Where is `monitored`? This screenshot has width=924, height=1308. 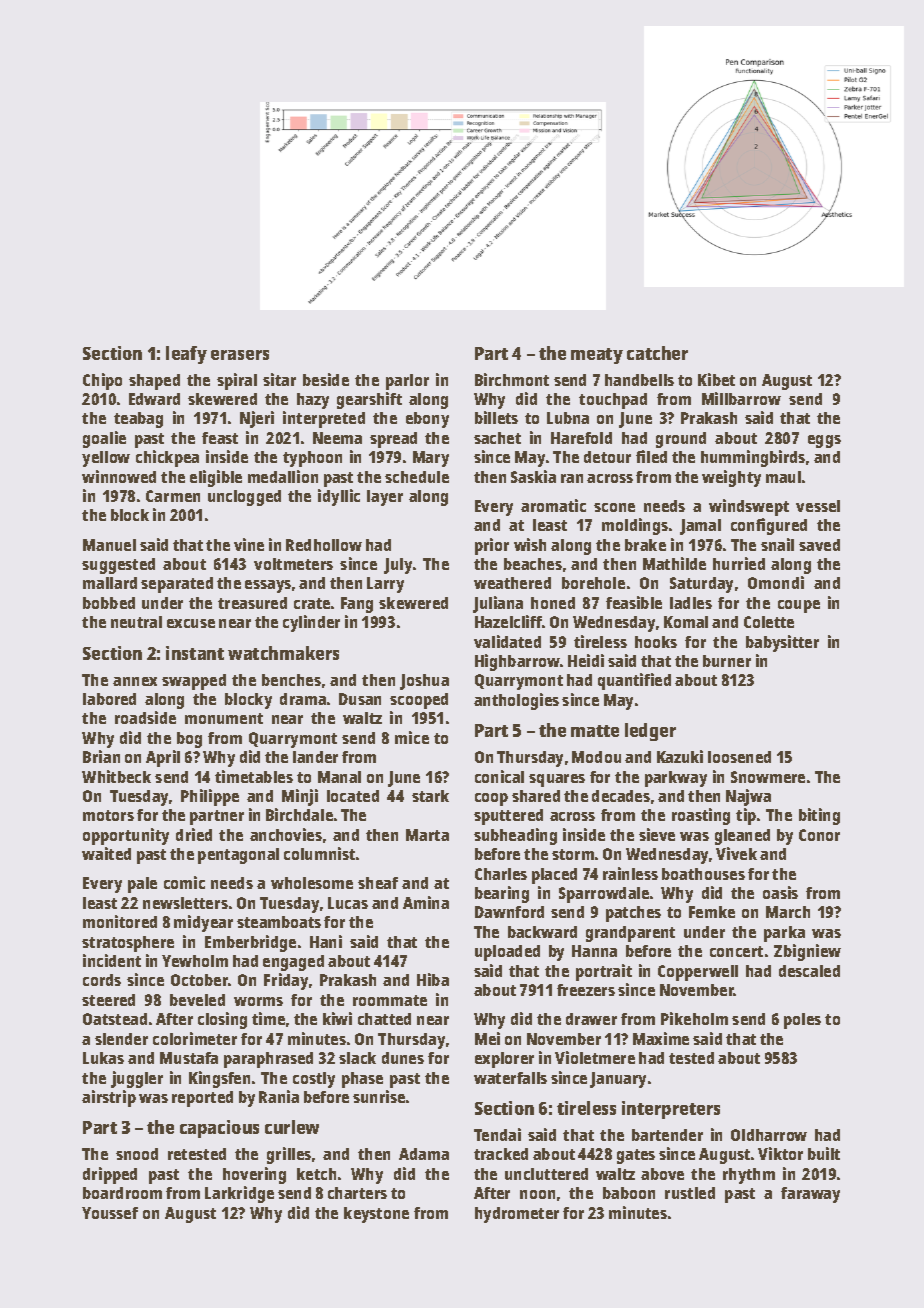
monitored is located at coordinates (120, 921).
